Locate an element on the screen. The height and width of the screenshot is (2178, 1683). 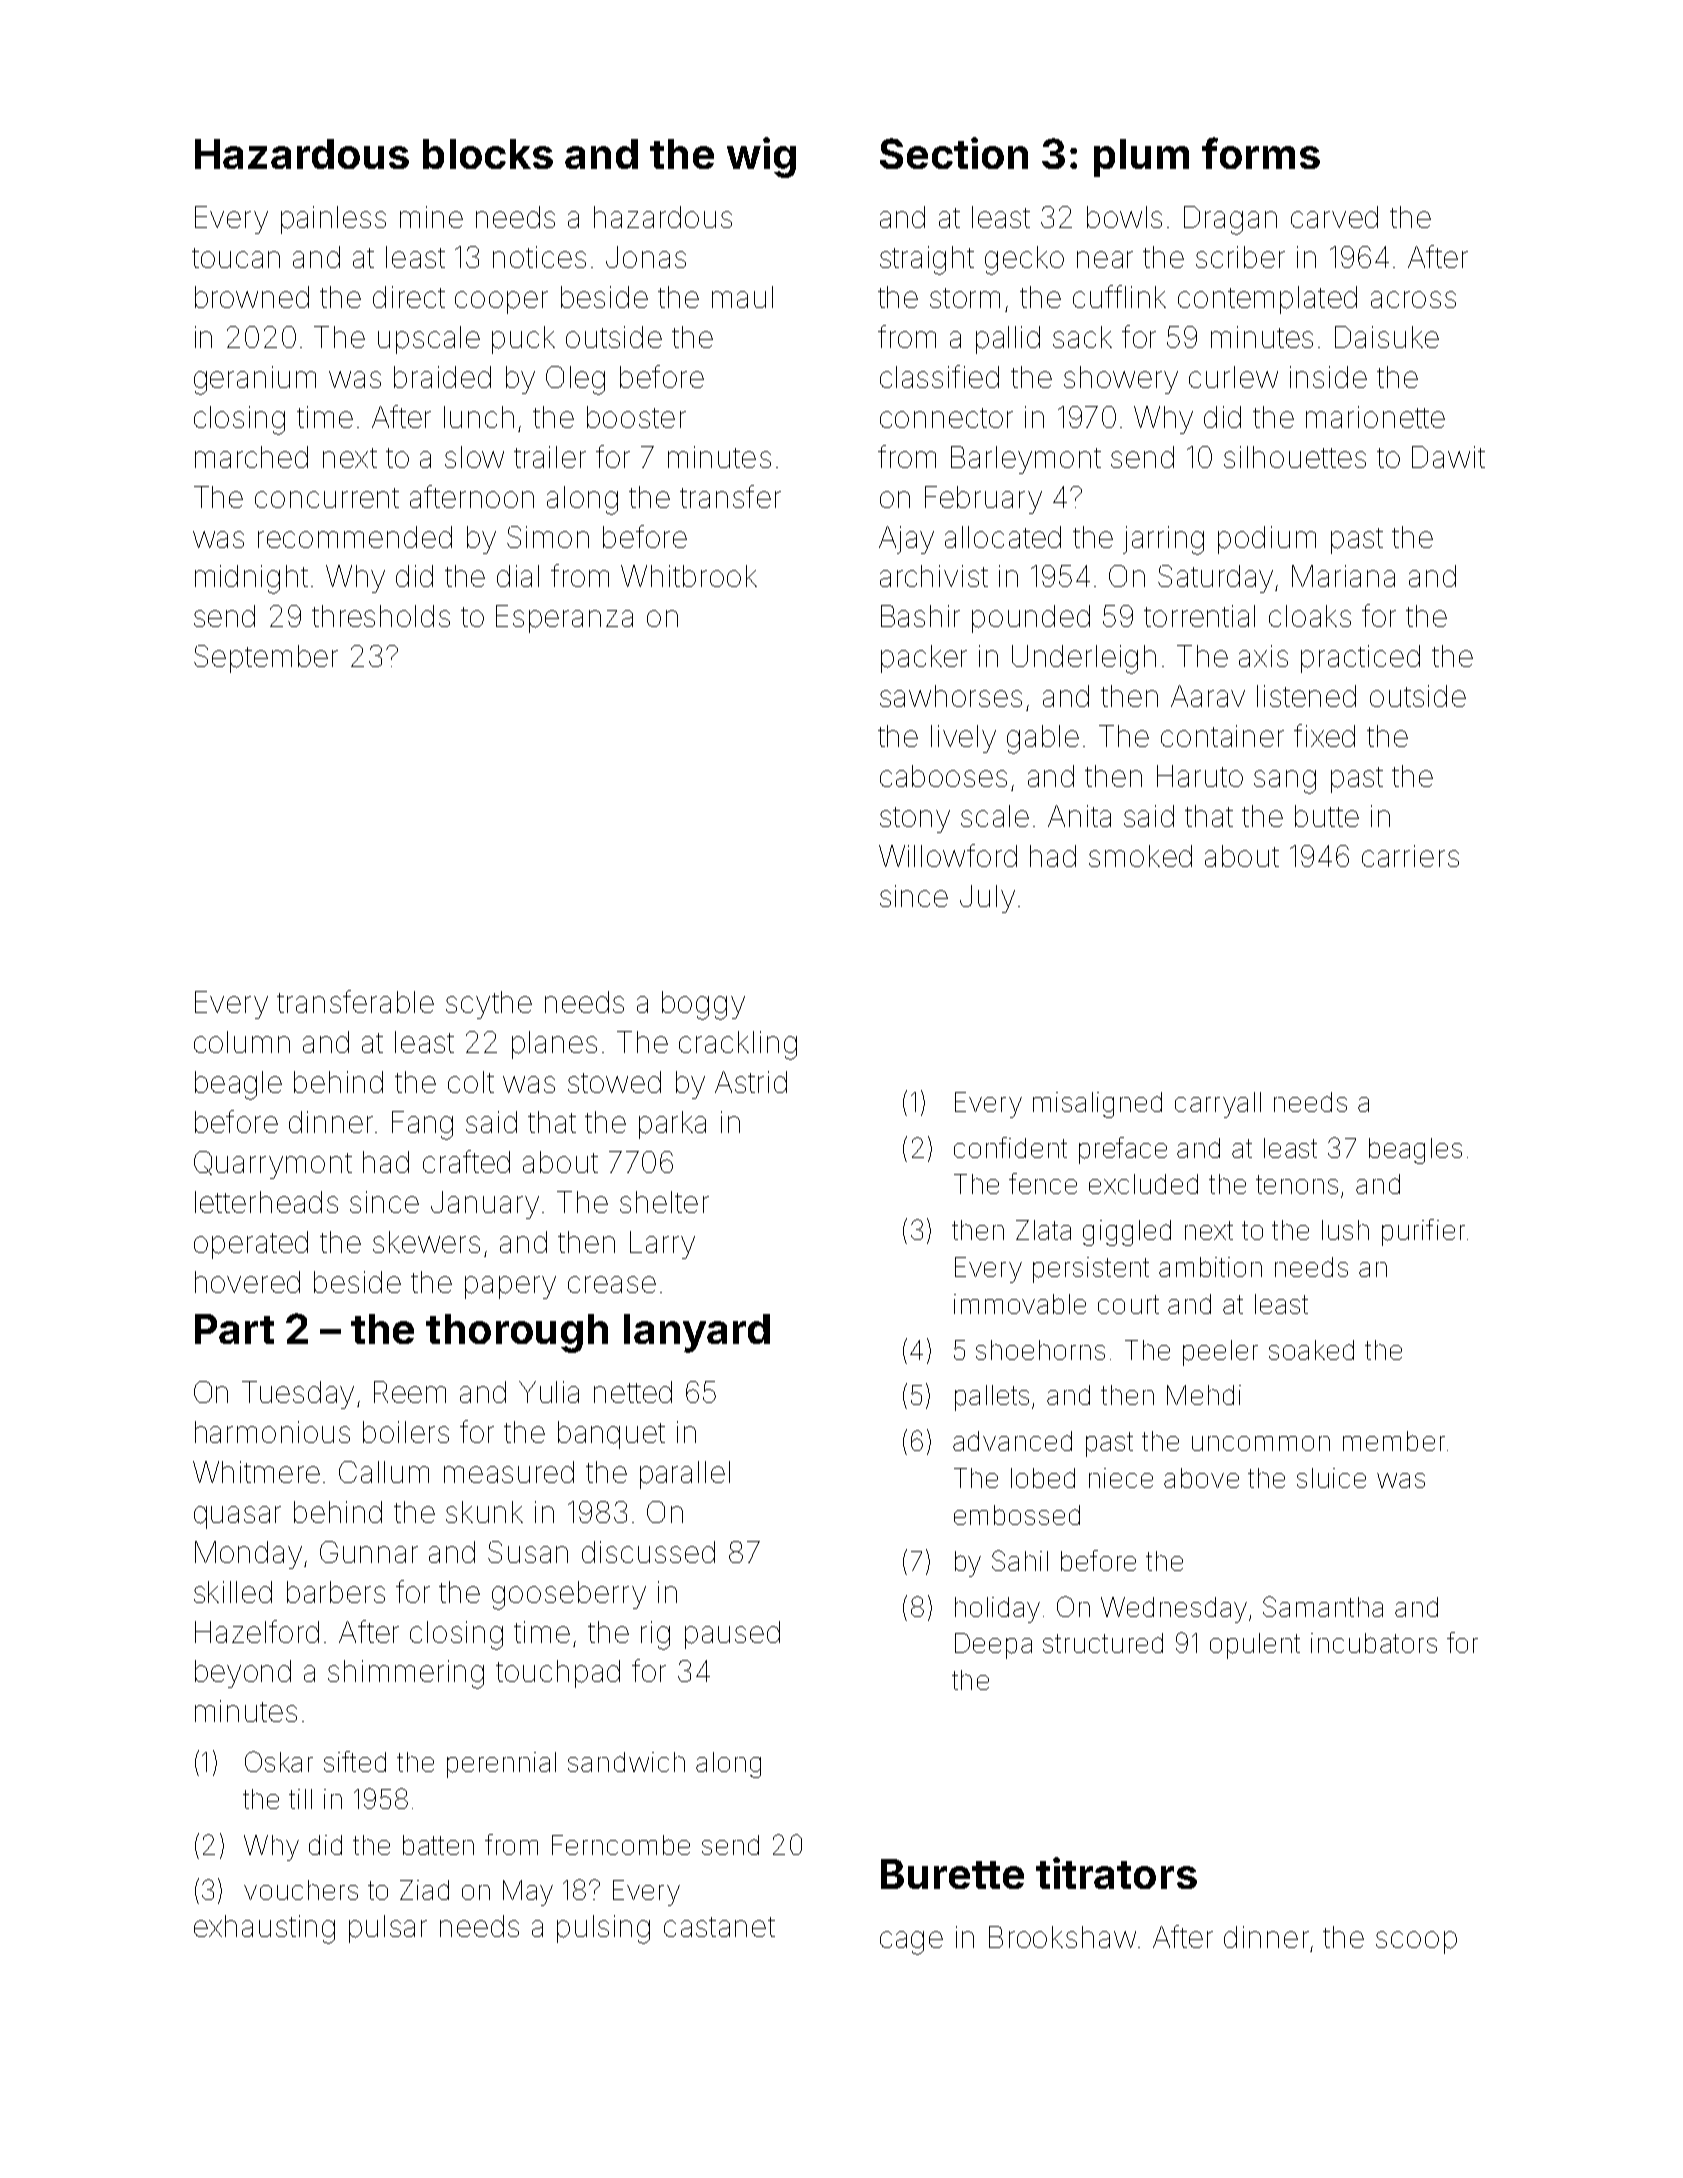
painless is located at coordinates (333, 220).
